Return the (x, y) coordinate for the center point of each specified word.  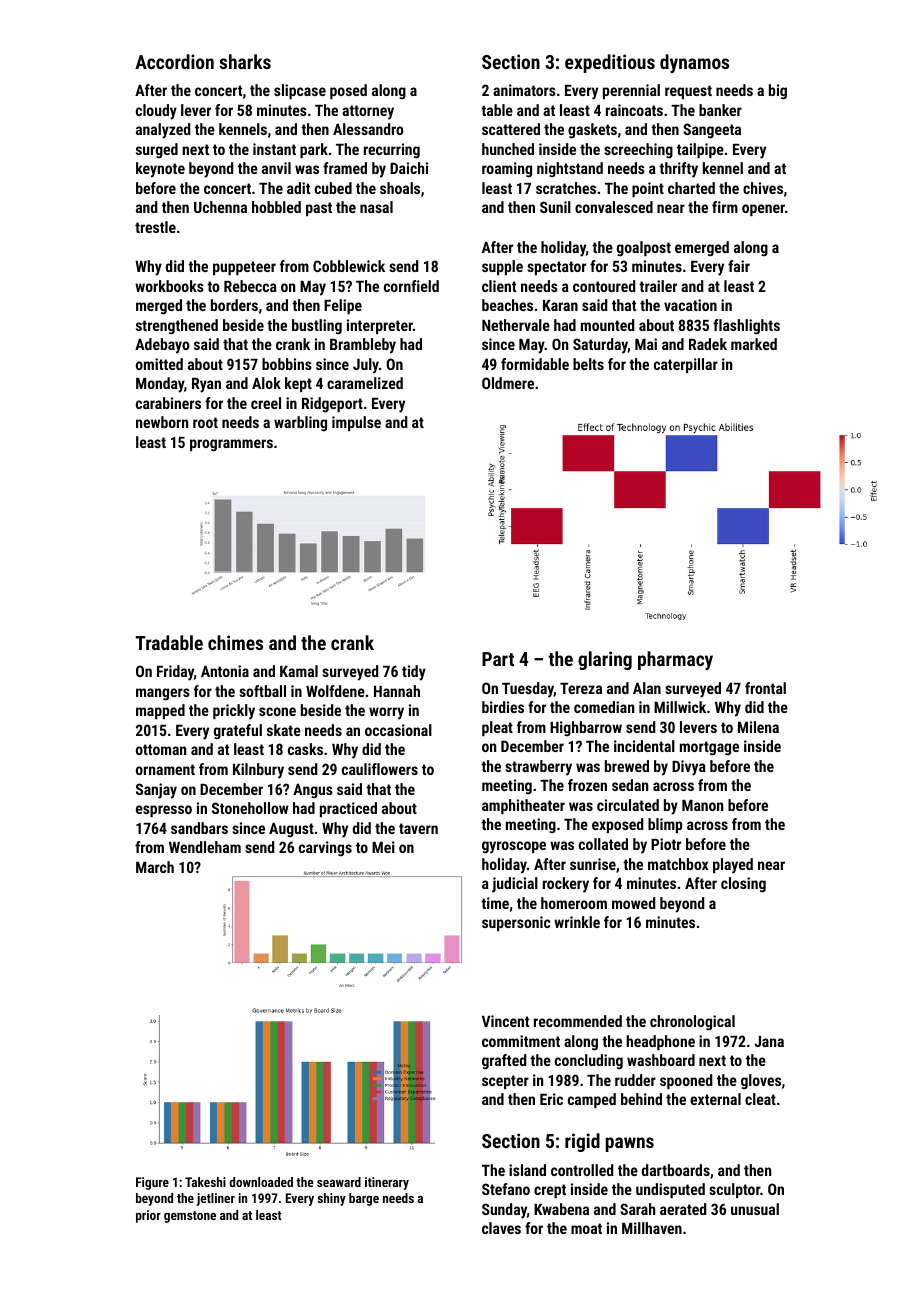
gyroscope (514, 847)
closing (743, 885)
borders (234, 305)
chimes (235, 642)
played (733, 866)
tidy (414, 673)
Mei (383, 847)
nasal (376, 207)
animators (524, 90)
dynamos (694, 63)
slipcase (300, 91)
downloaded (261, 1182)
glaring (605, 660)
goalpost (644, 248)
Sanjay (156, 791)
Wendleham (205, 847)
